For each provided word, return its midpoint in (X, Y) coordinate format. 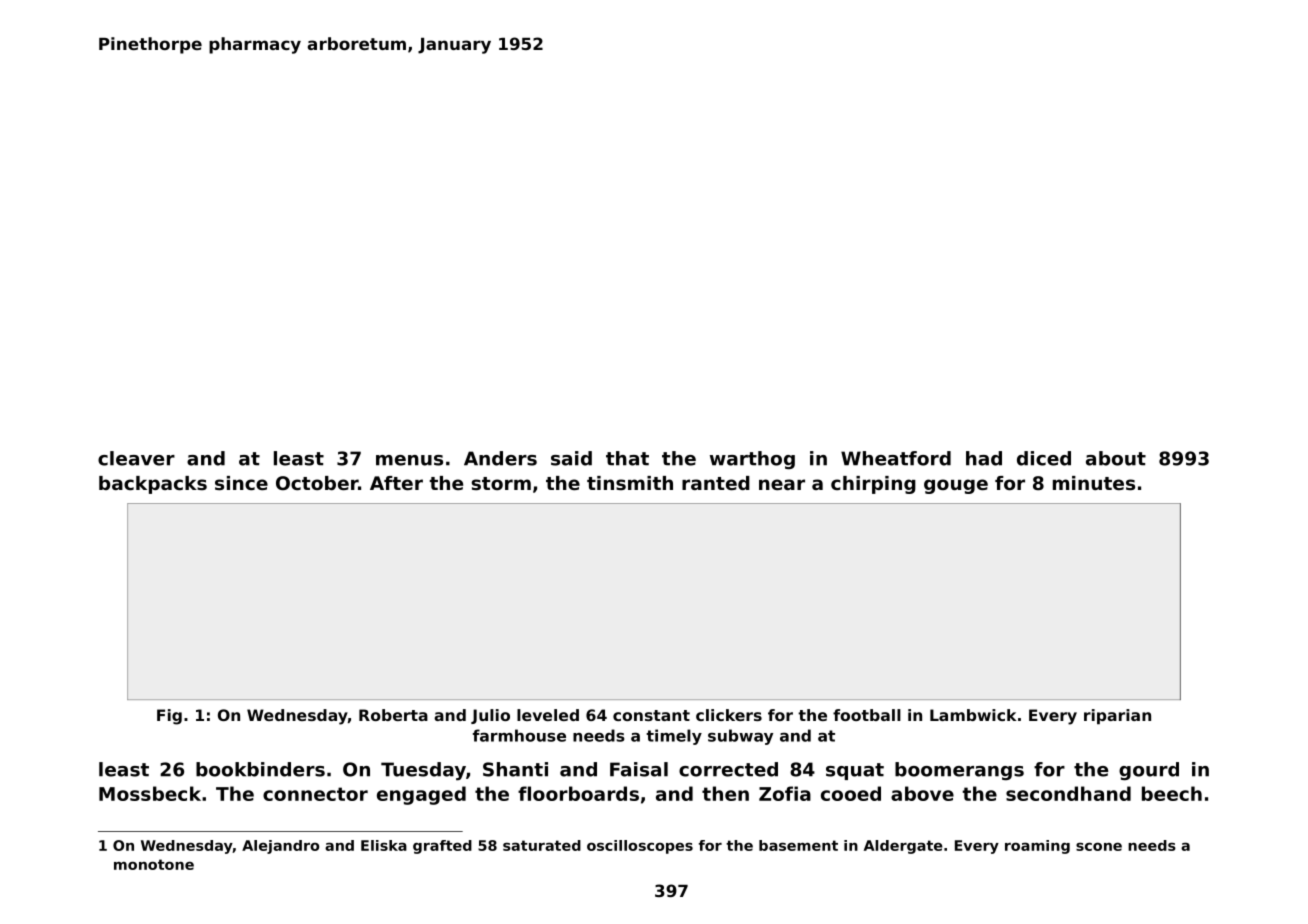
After (396, 483)
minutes (1094, 483)
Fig (169, 717)
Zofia (785, 793)
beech (1172, 793)
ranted (716, 483)
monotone (154, 864)
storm (501, 484)
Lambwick (973, 715)
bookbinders (260, 769)
